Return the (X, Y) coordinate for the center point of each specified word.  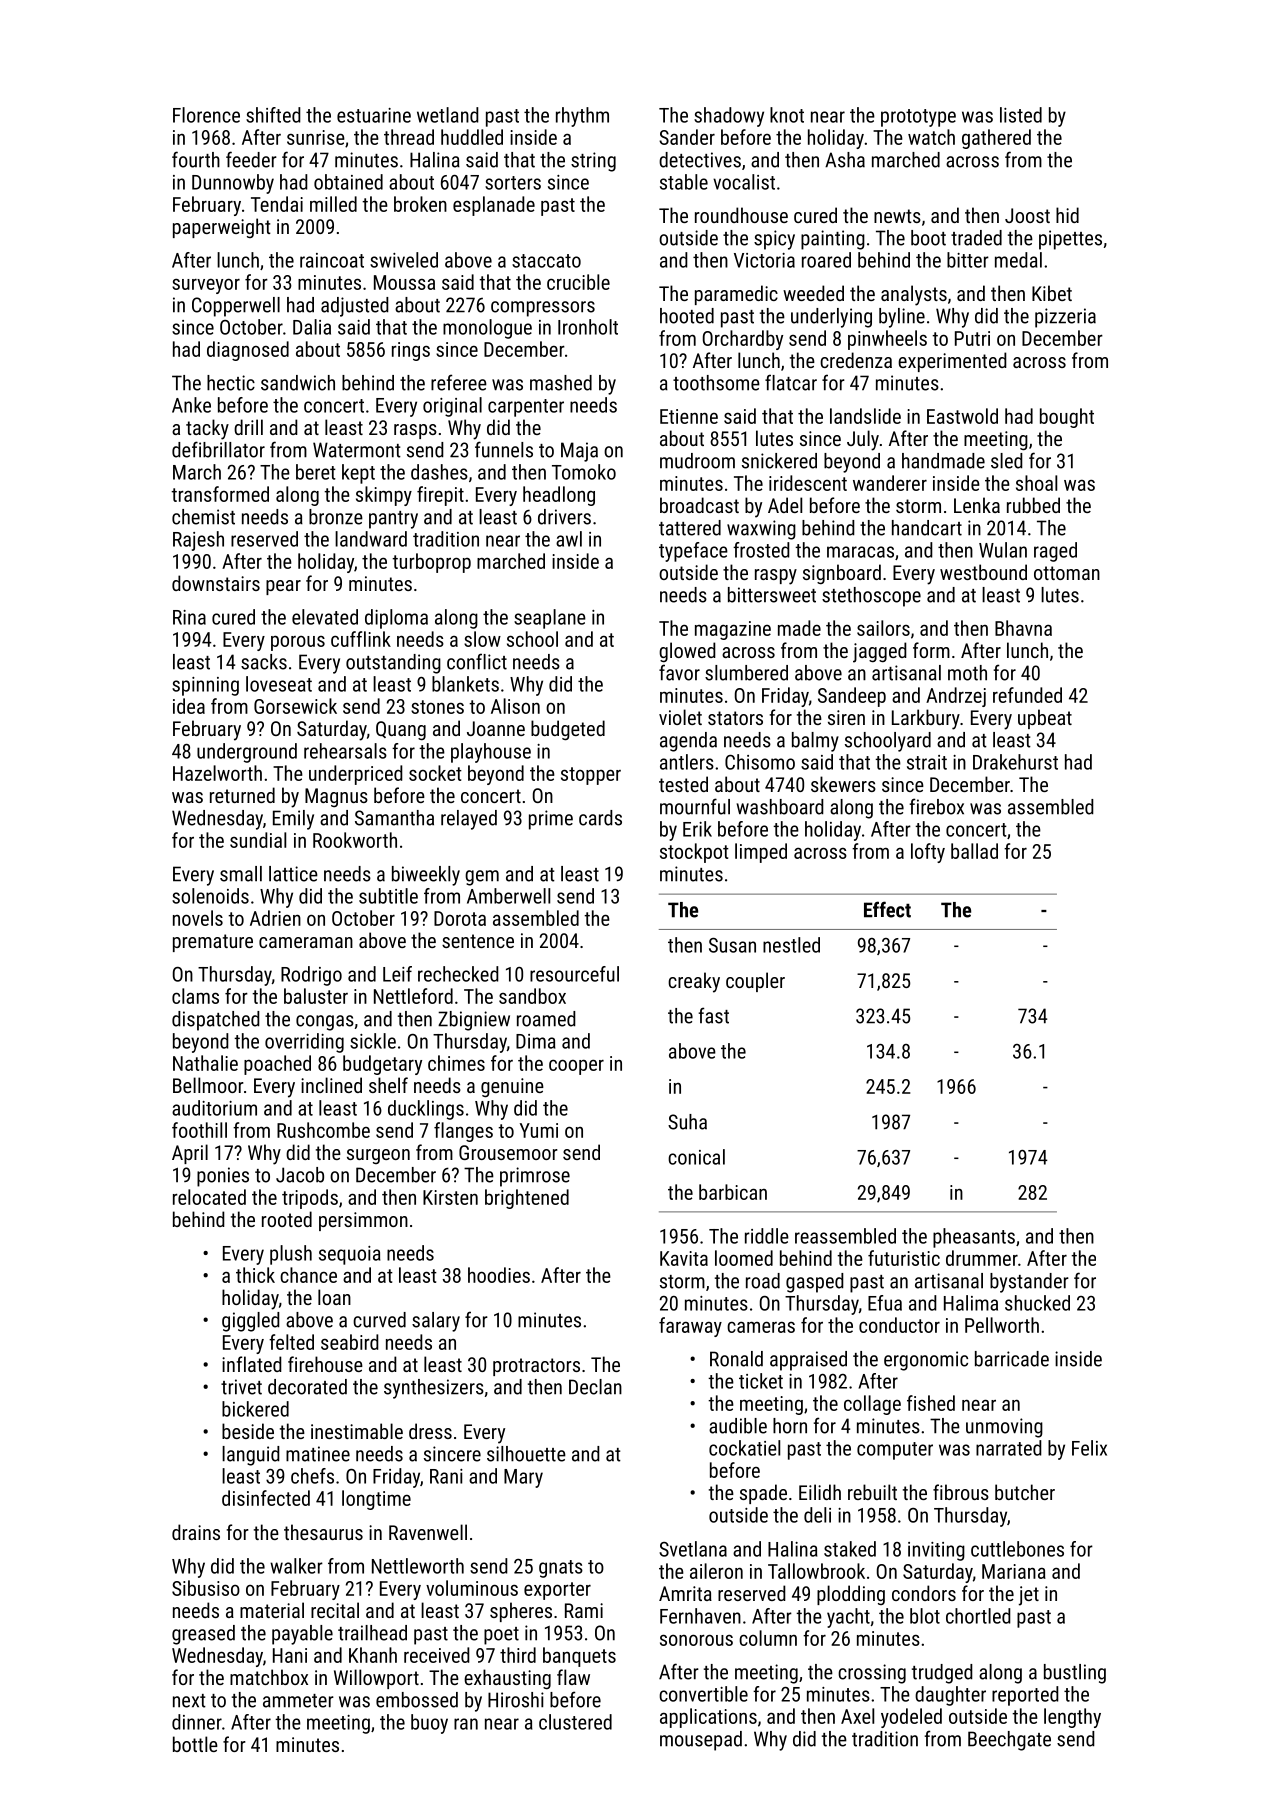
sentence (478, 941)
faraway (690, 1327)
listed (1021, 115)
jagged (880, 652)
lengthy (1072, 1718)
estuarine (374, 115)
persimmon (363, 1221)
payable (302, 1635)
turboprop (431, 563)
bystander (1029, 1283)
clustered (575, 1722)
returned (242, 795)
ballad (974, 851)
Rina (189, 617)
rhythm (582, 117)
